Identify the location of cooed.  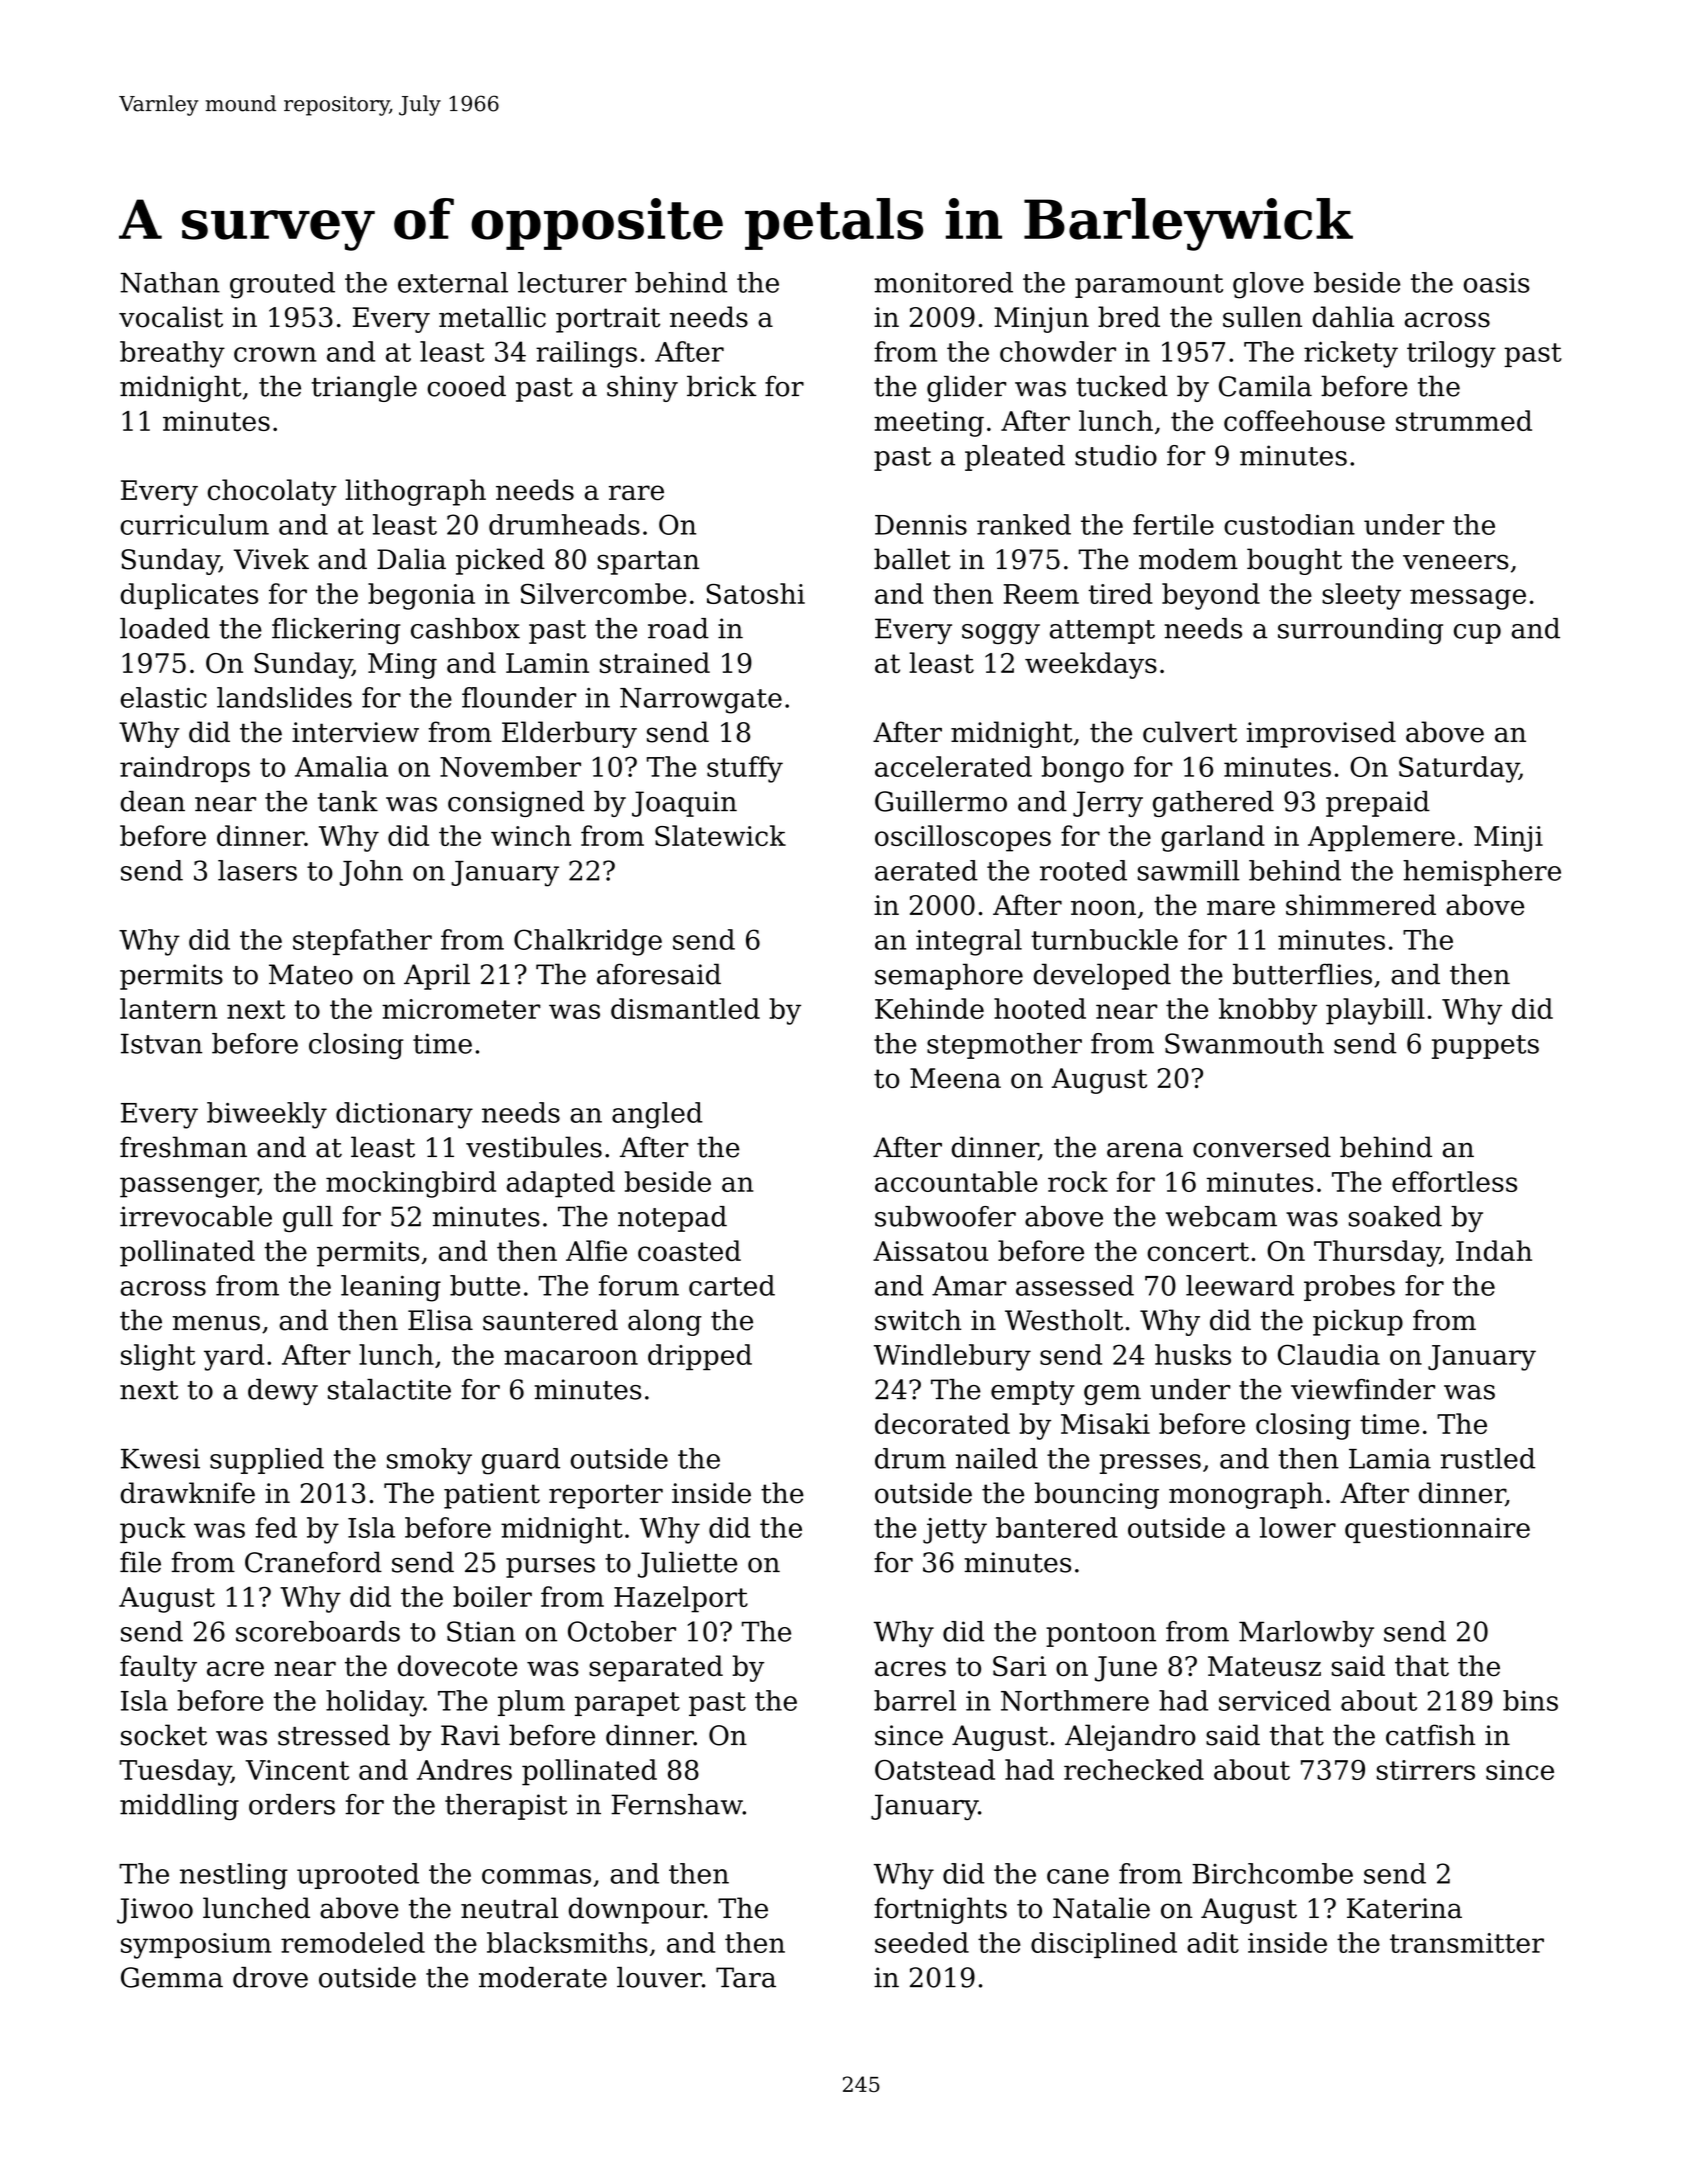
(466, 386).
